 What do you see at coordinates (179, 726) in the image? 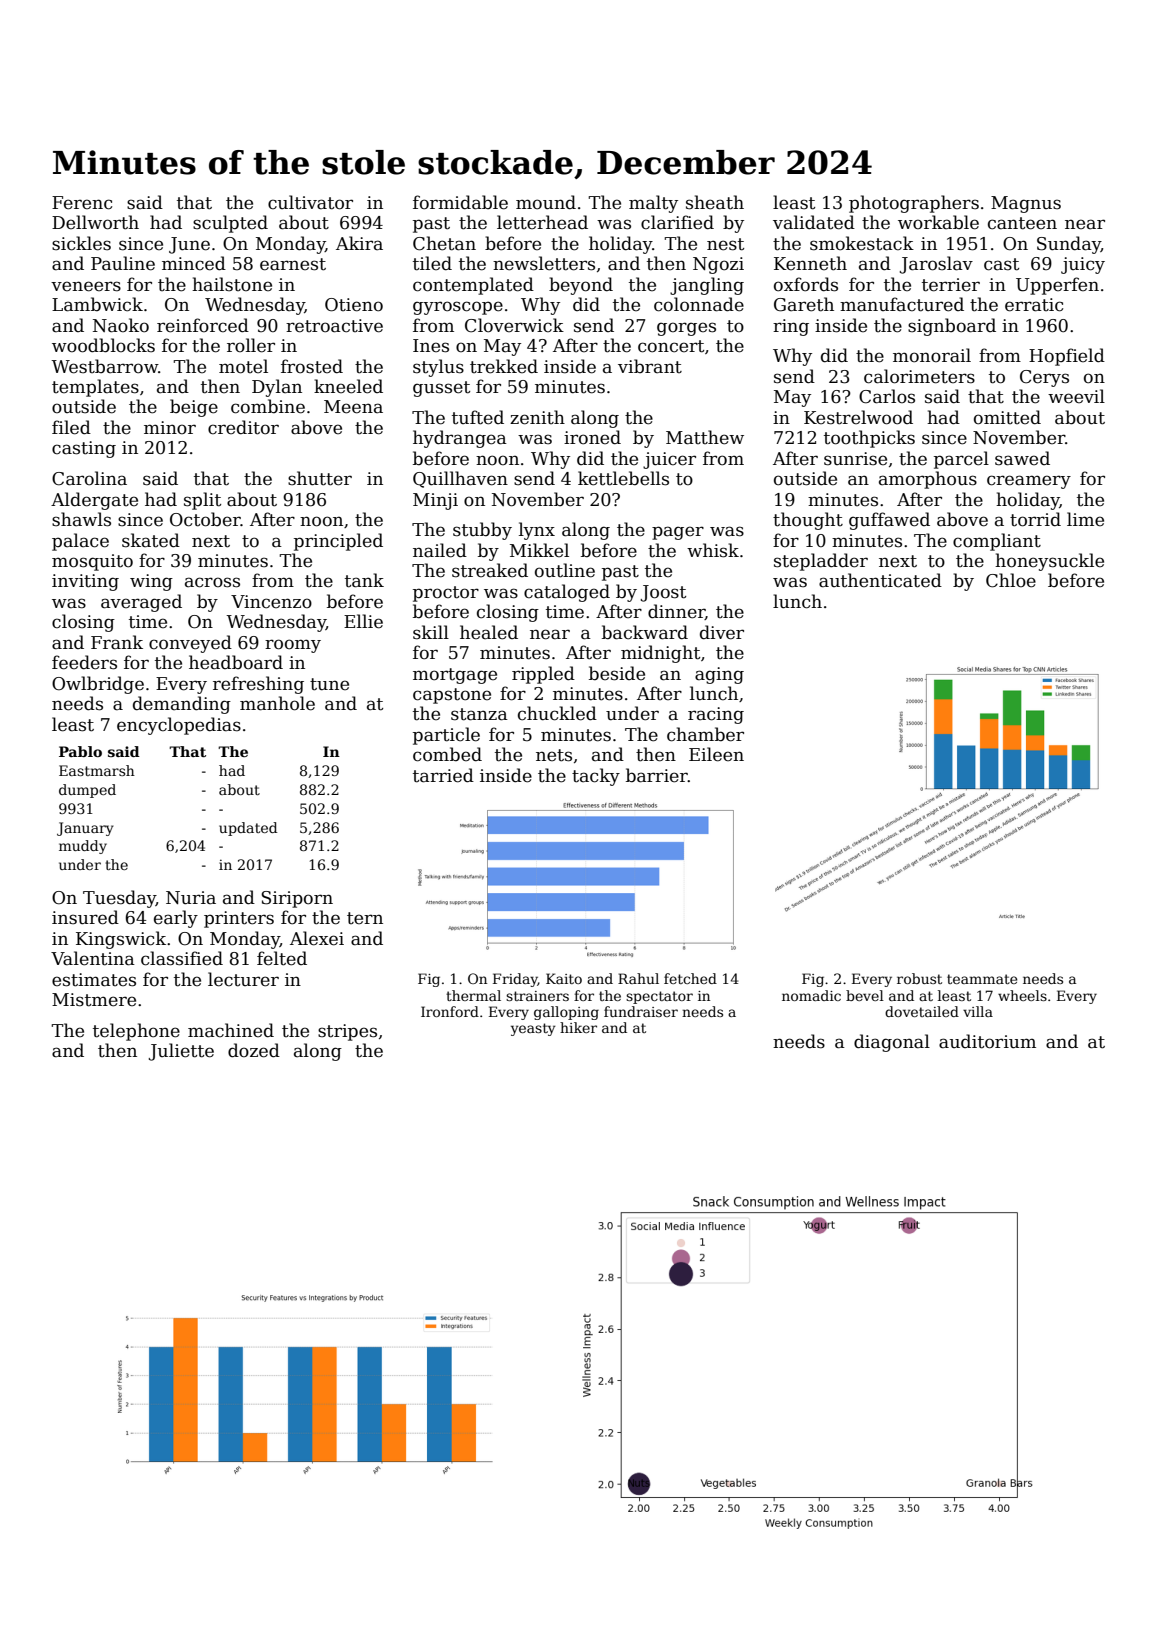
I see `encyclopedias` at bounding box center [179, 726].
